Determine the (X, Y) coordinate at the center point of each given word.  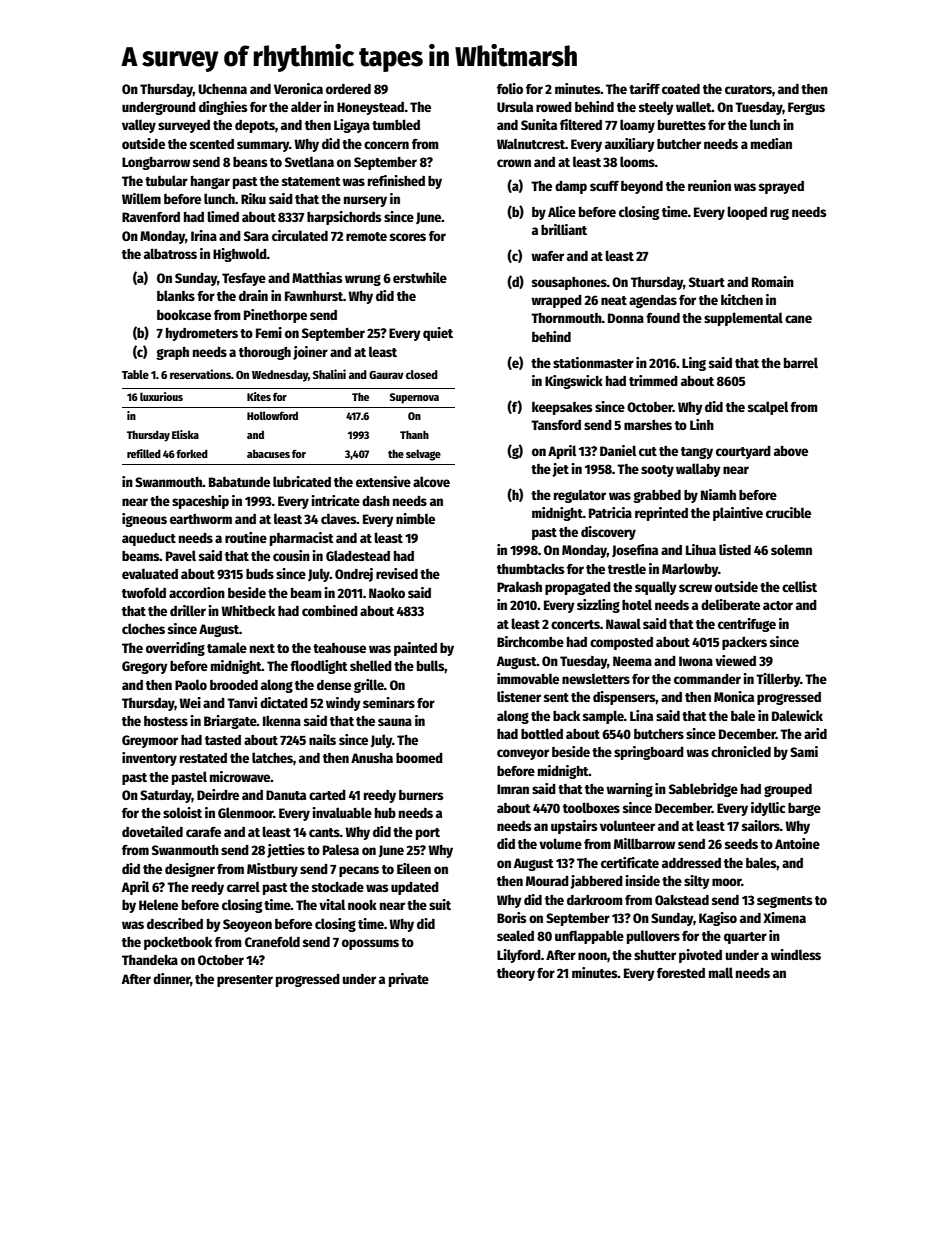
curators (748, 89)
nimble (415, 518)
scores (408, 237)
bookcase (184, 315)
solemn (791, 549)
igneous (144, 520)
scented (212, 144)
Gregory (145, 667)
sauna (395, 722)
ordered (348, 89)
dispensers (624, 698)
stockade (338, 886)
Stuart (707, 282)
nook (362, 904)
